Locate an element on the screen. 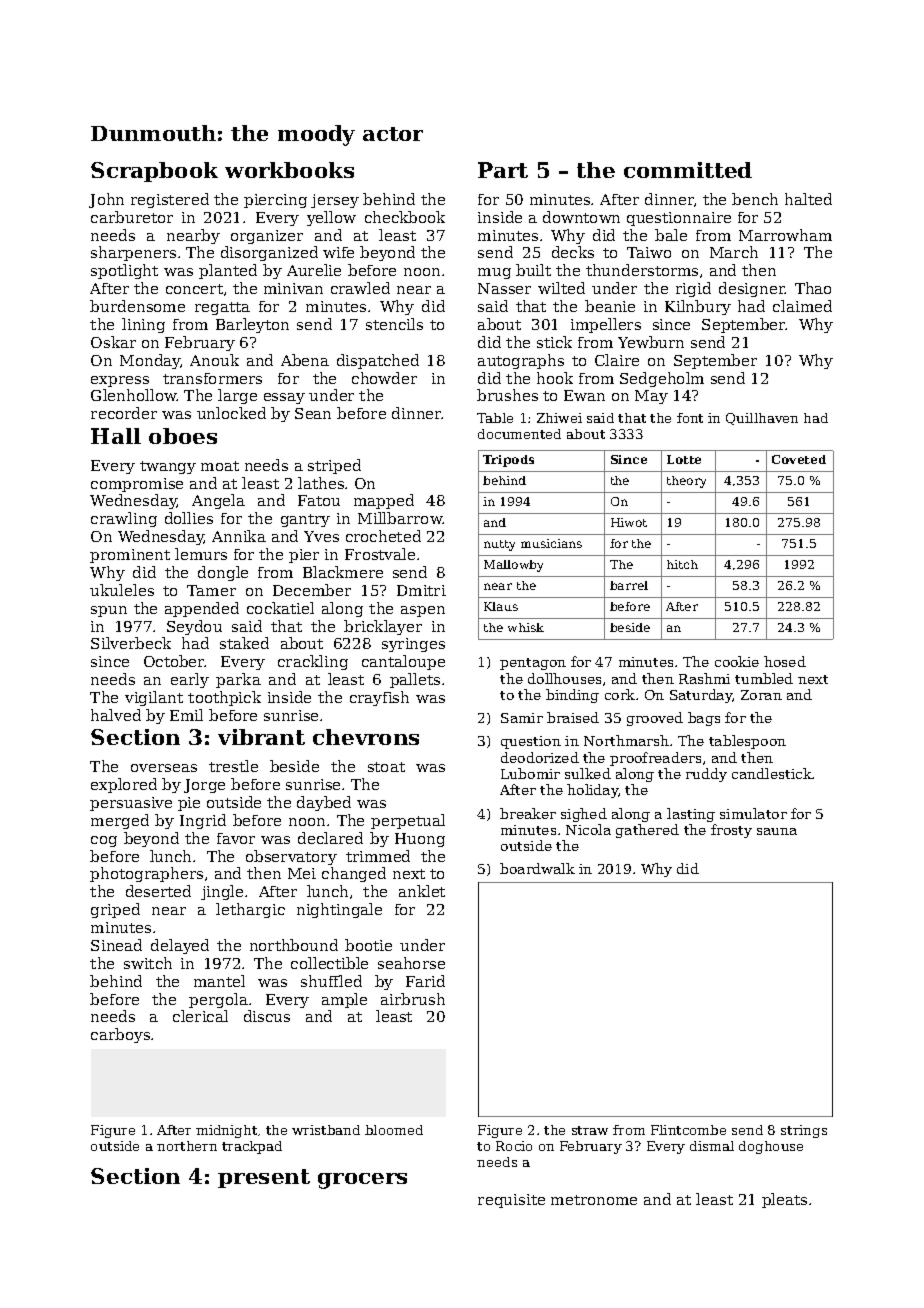 This screenshot has width=924, height=1308. simulator is located at coordinates (753, 813).
